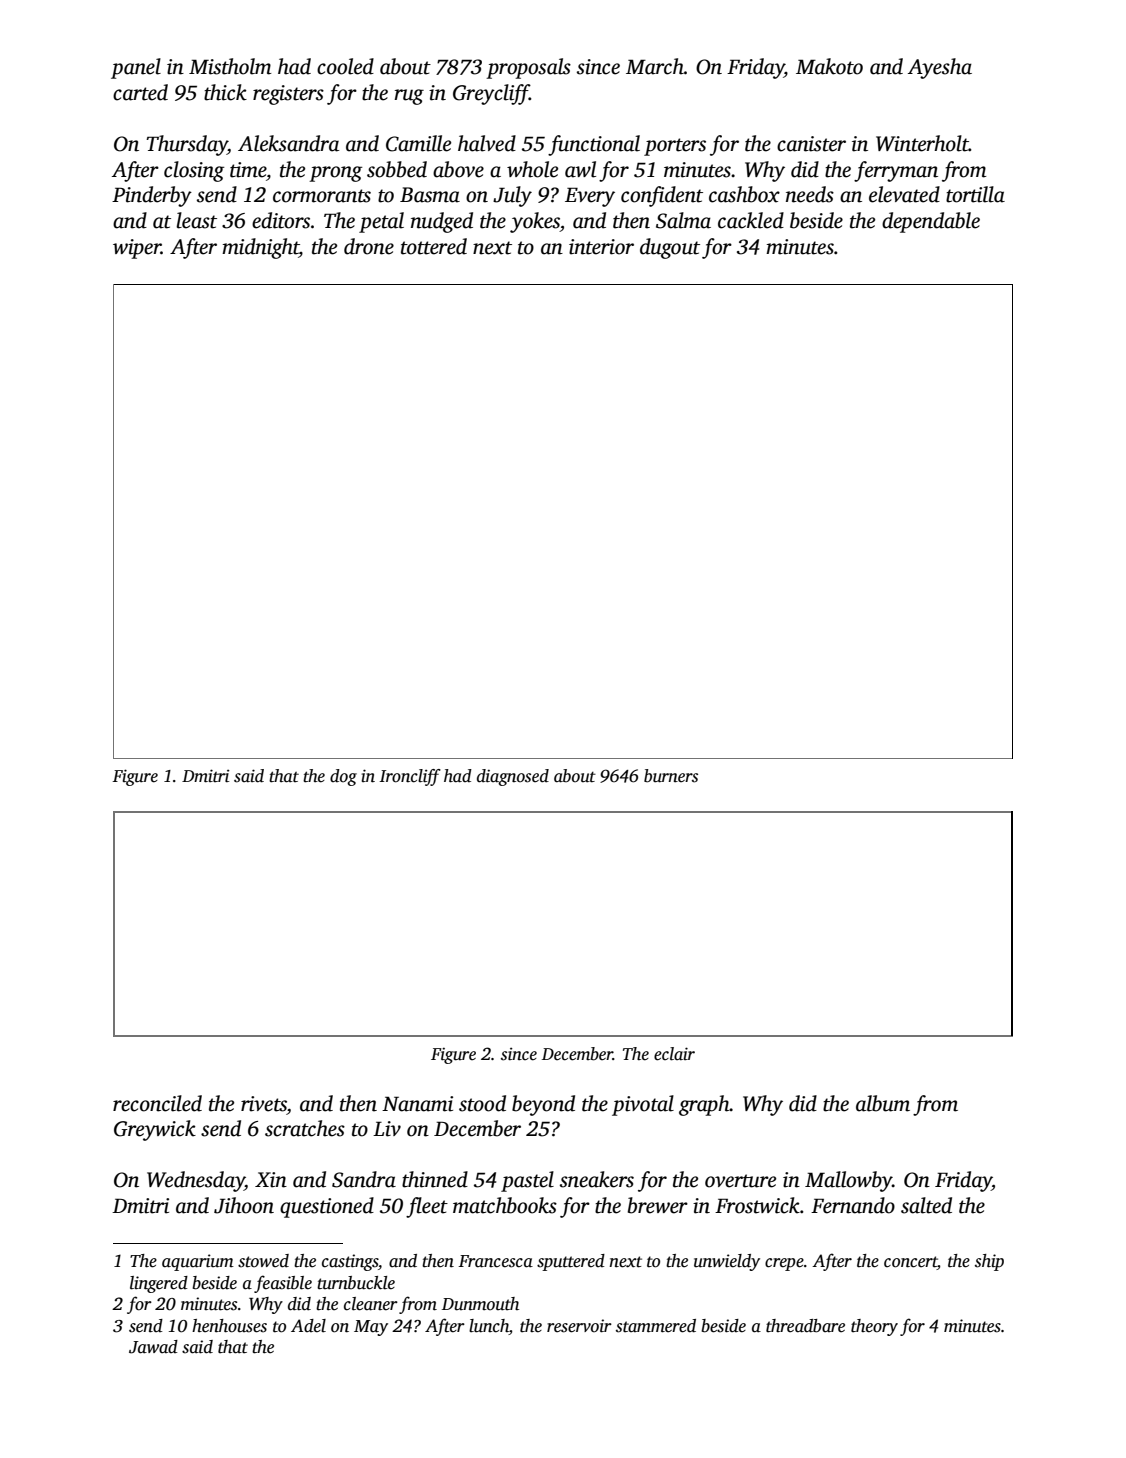 This page has width=1126, height=1458. What do you see at coordinates (601, 247) in the page?
I see `interior` at bounding box center [601, 247].
